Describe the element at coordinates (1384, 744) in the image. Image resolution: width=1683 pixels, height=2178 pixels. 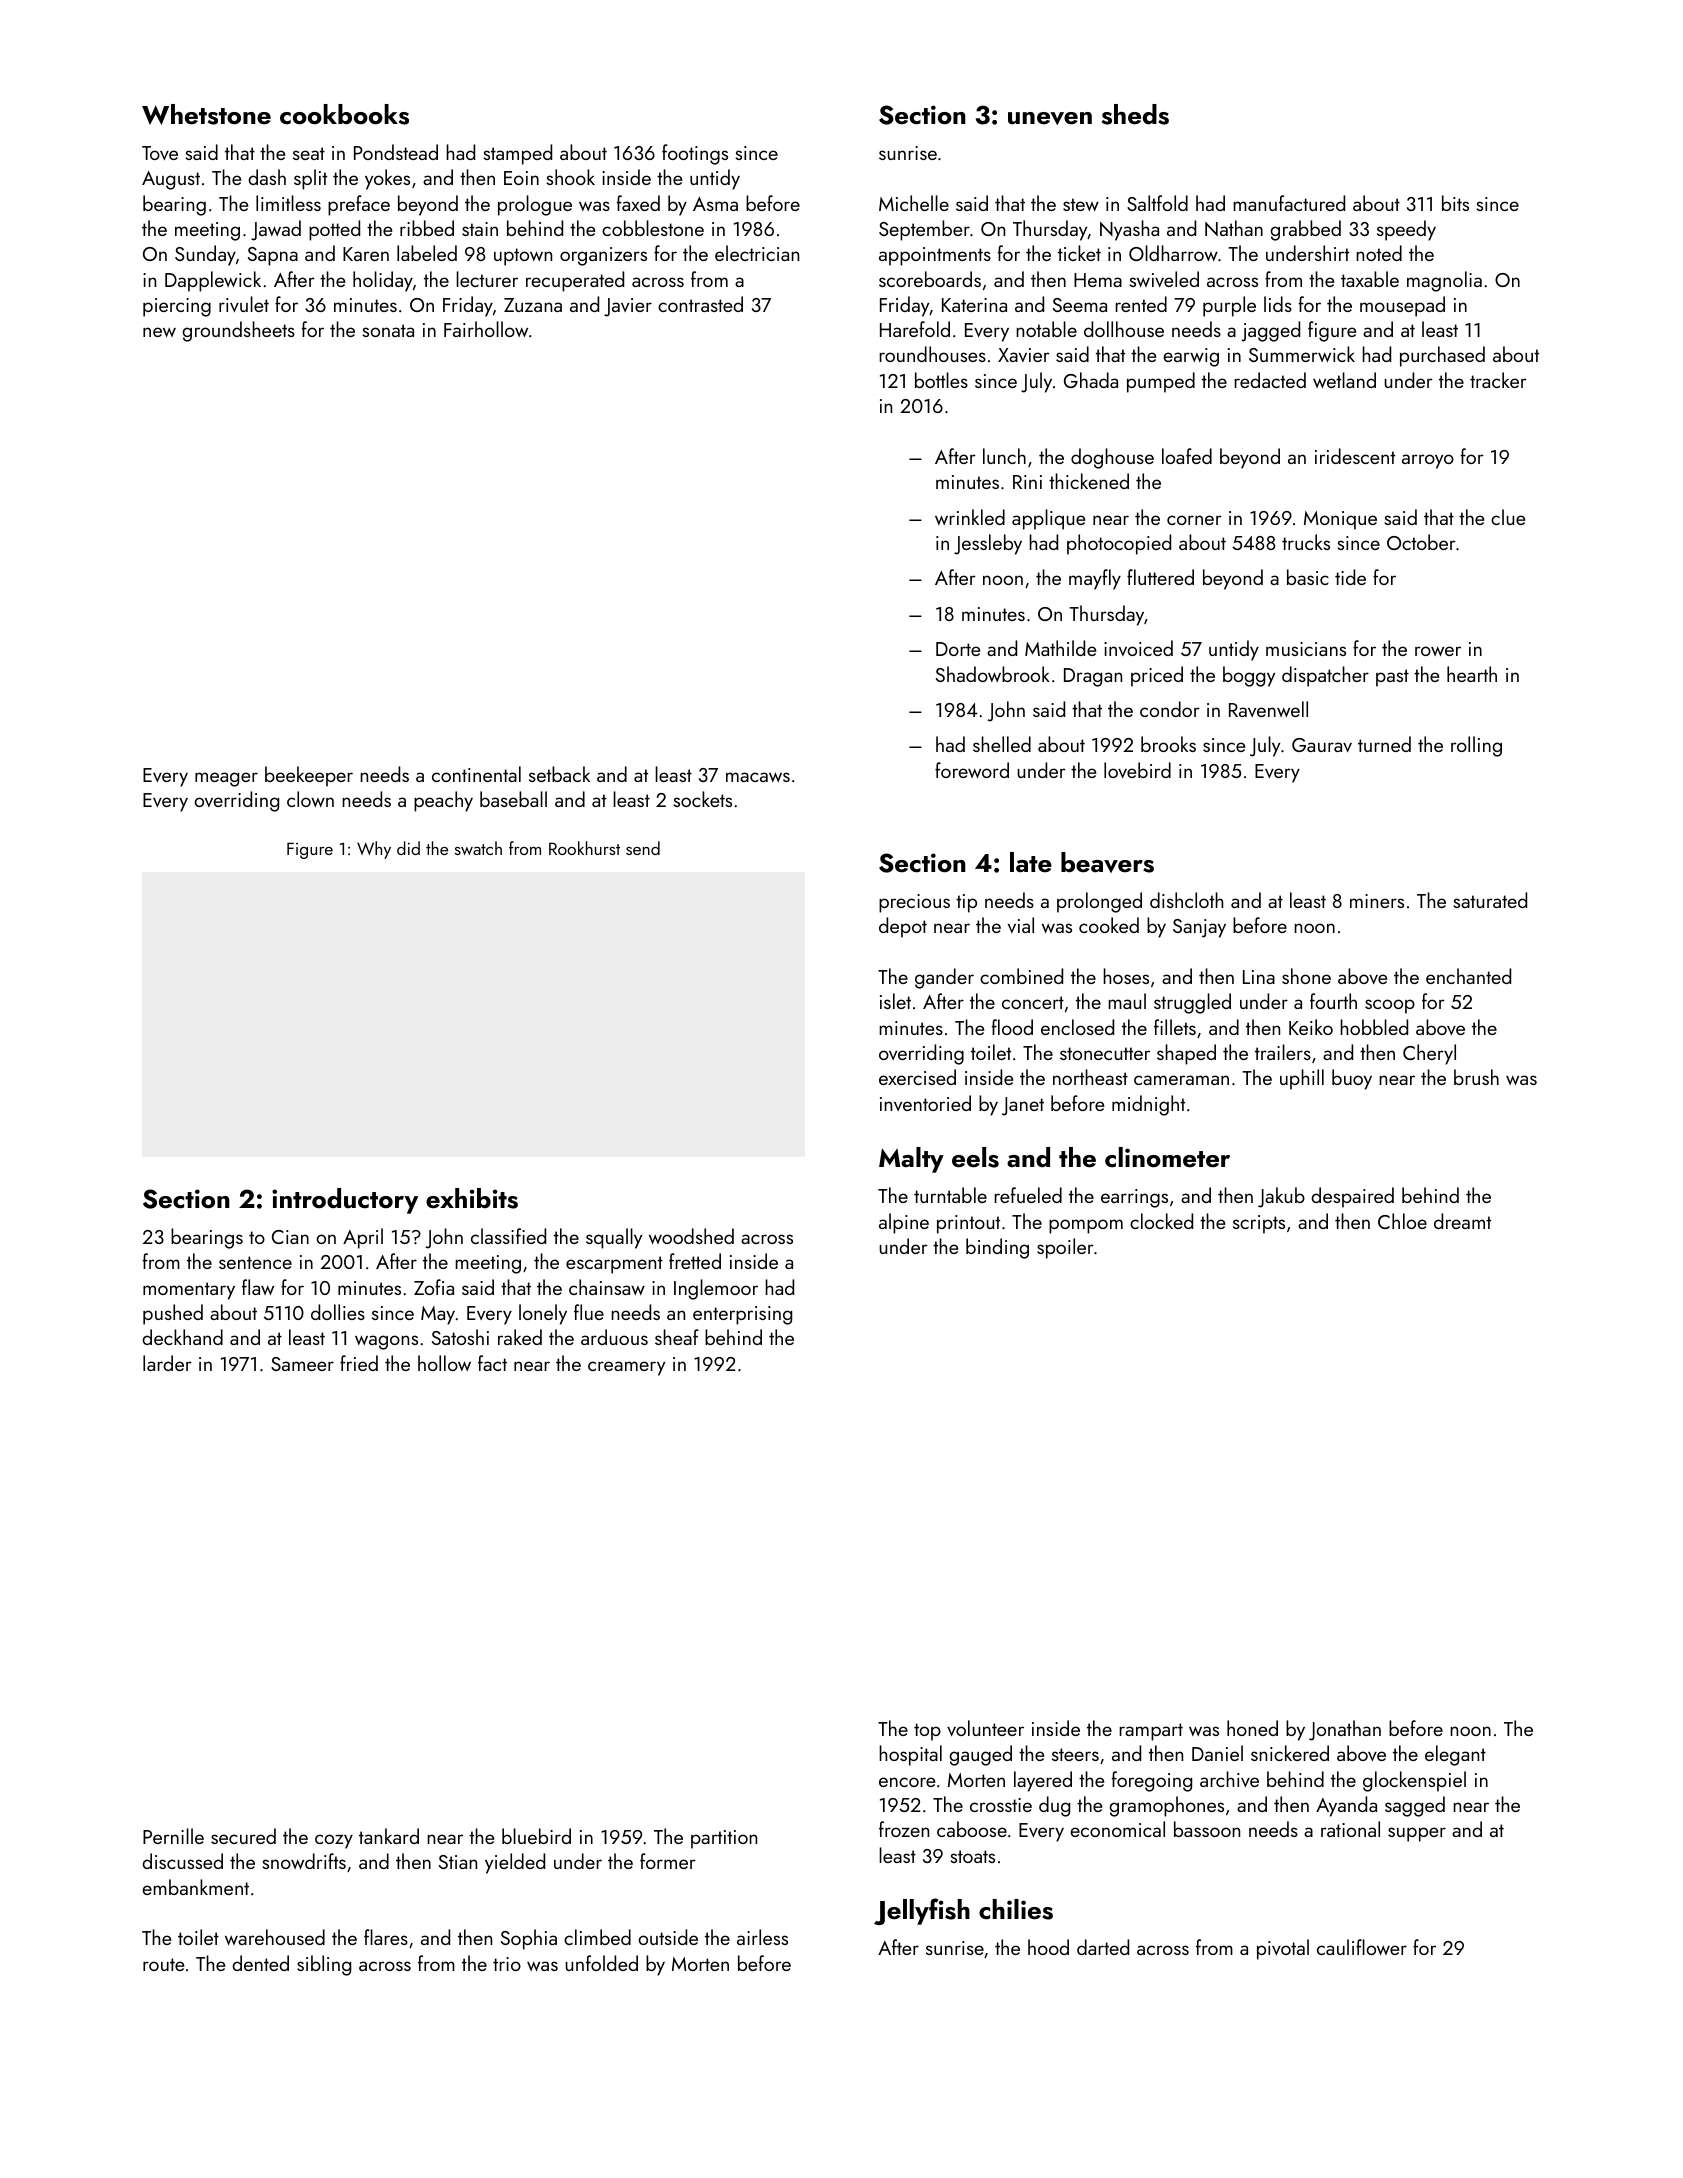
I see `turned` at that location.
